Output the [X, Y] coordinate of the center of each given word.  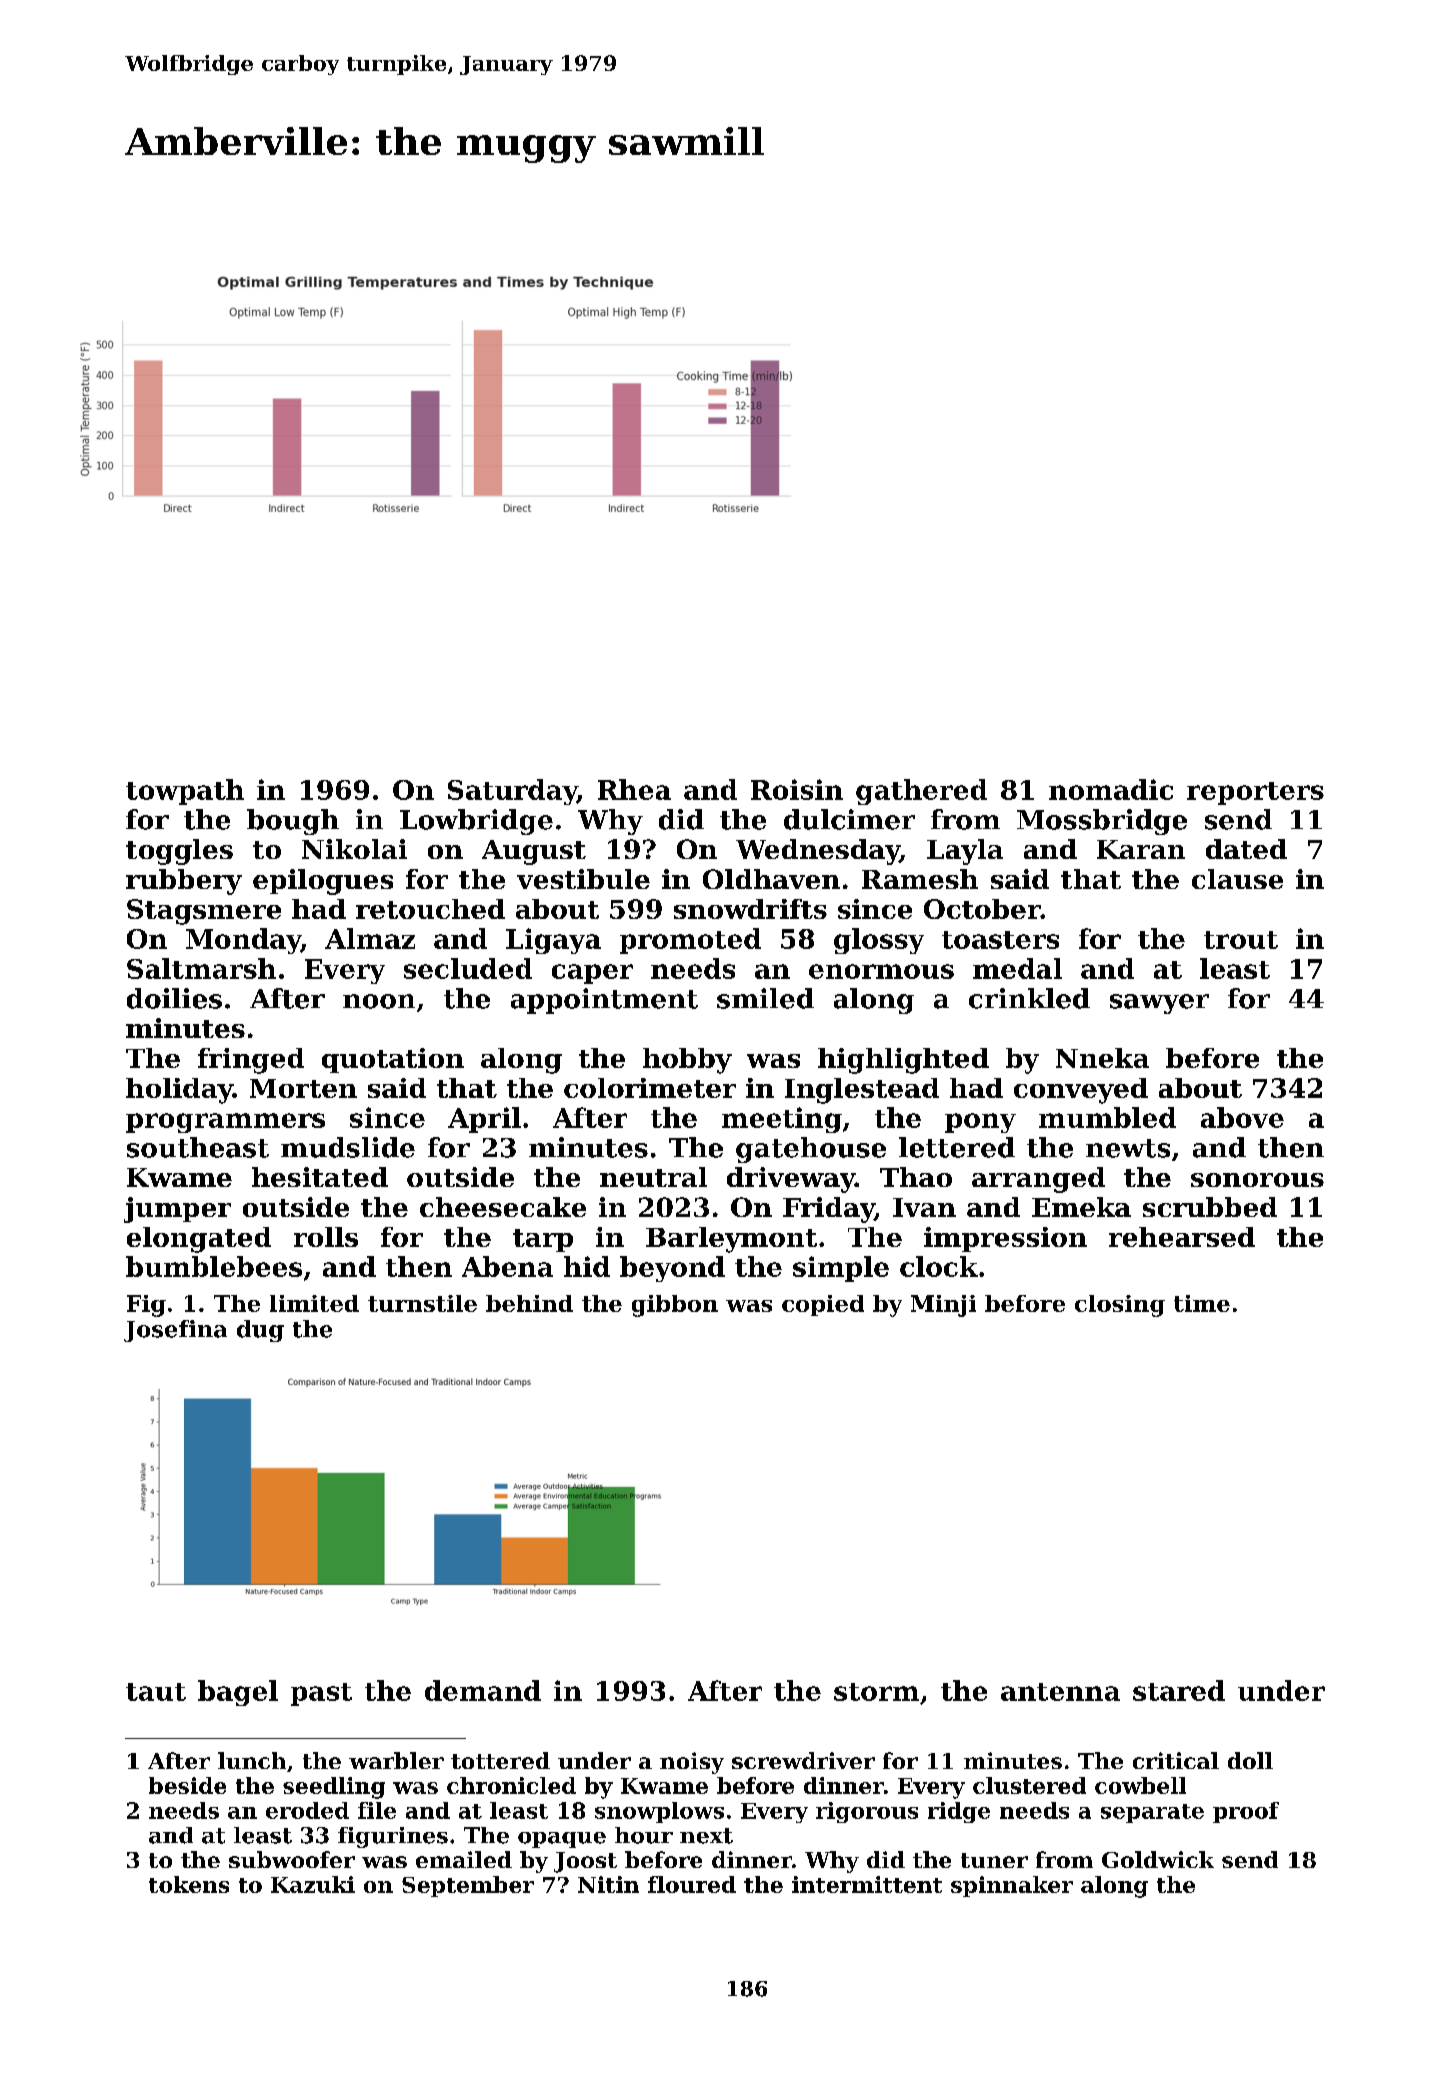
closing [1120, 1306]
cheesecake [503, 1207]
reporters [1255, 793]
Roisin [797, 789]
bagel [238, 1693]
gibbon [675, 1306]
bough [293, 822]
